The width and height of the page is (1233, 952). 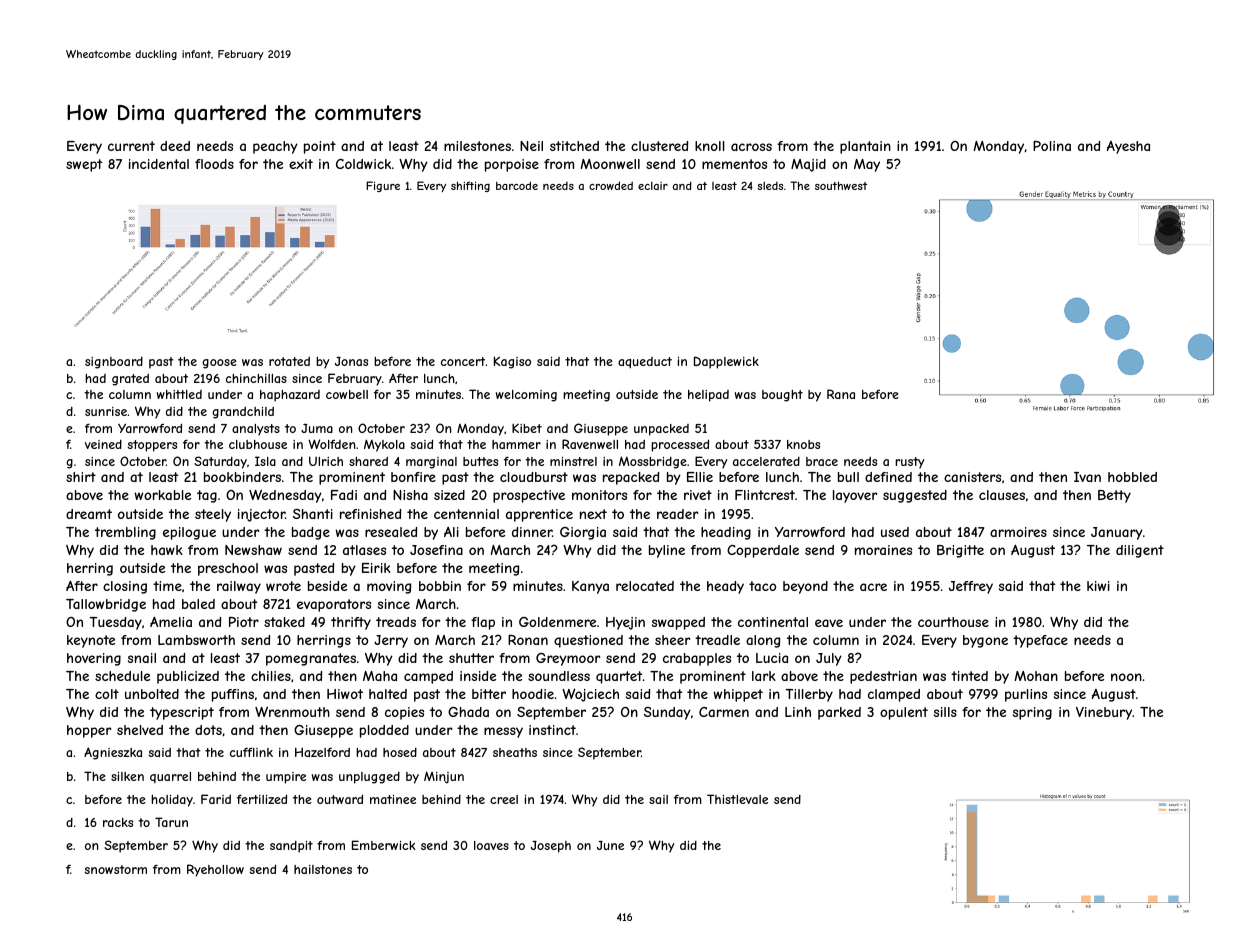 What do you see at coordinates (526, 396) in the page?
I see `welcoming` at bounding box center [526, 396].
